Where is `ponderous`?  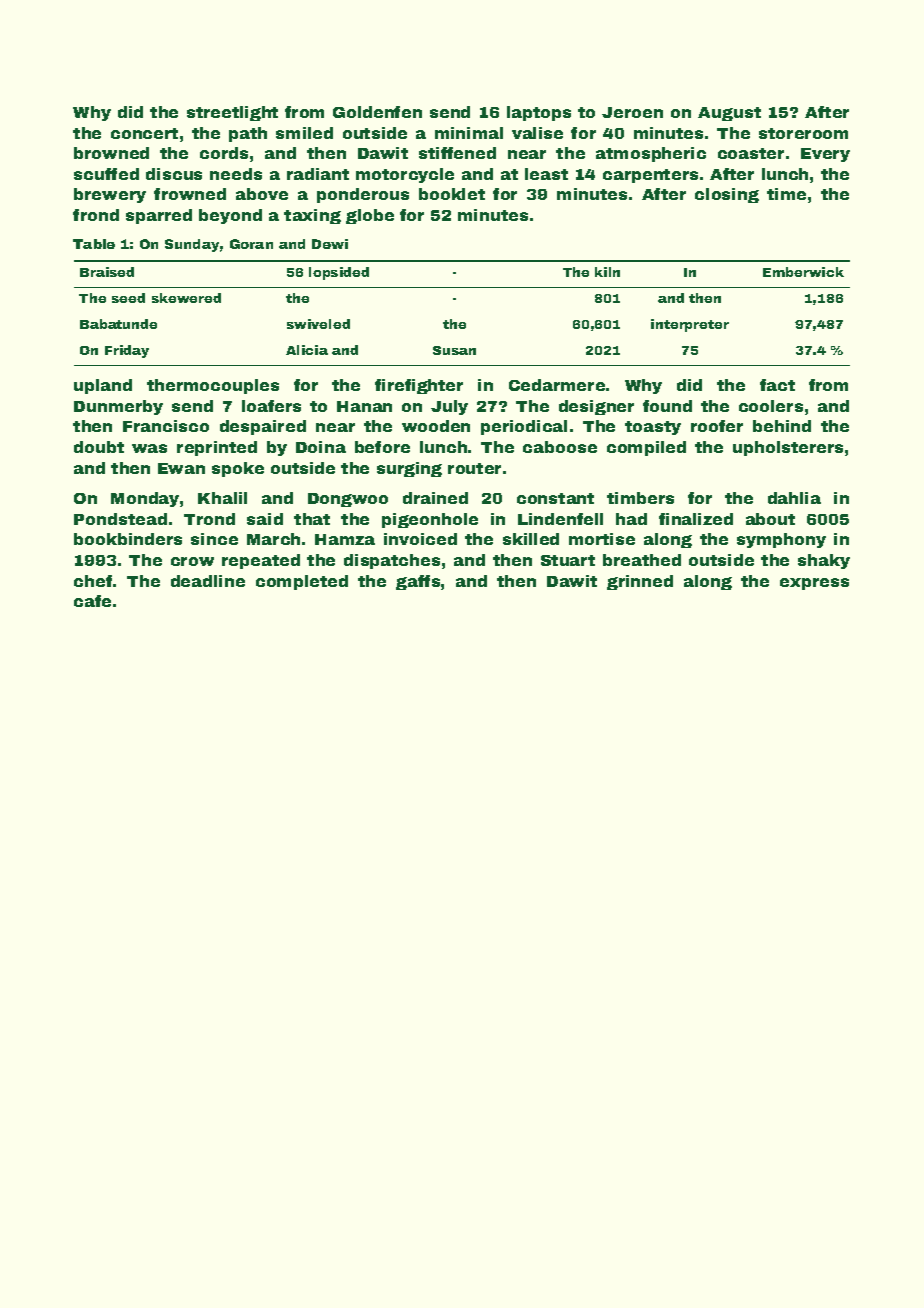
ponderous is located at coordinates (363, 195).
